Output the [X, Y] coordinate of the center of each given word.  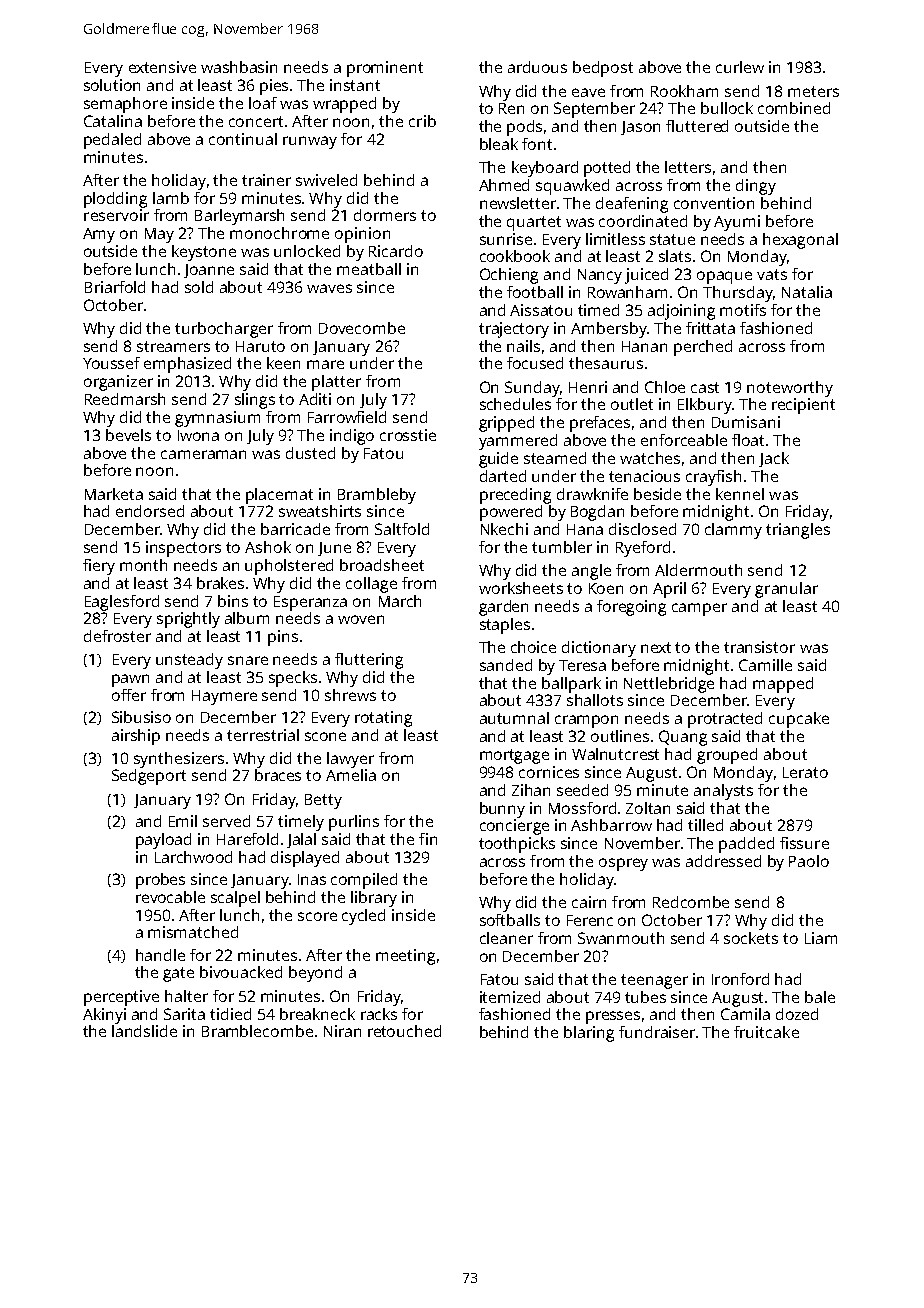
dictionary [599, 649]
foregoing [631, 608]
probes [160, 881]
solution [112, 85]
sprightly [188, 620]
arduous [537, 67]
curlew [740, 67]
